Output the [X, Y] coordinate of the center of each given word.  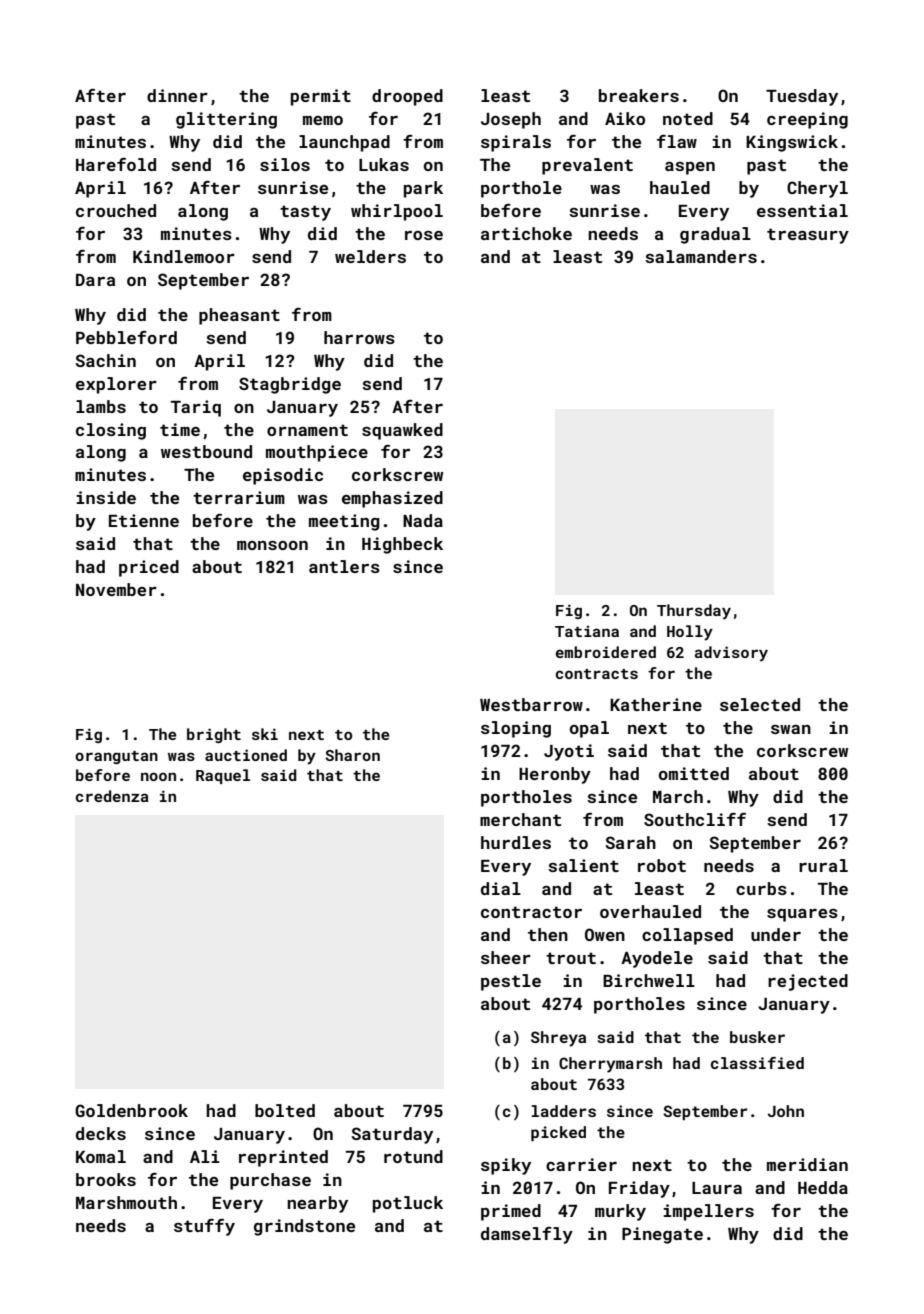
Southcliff [695, 819]
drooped [407, 97]
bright [214, 735]
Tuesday [802, 97]
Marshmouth [126, 1202]
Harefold [116, 164]
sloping [516, 729]
